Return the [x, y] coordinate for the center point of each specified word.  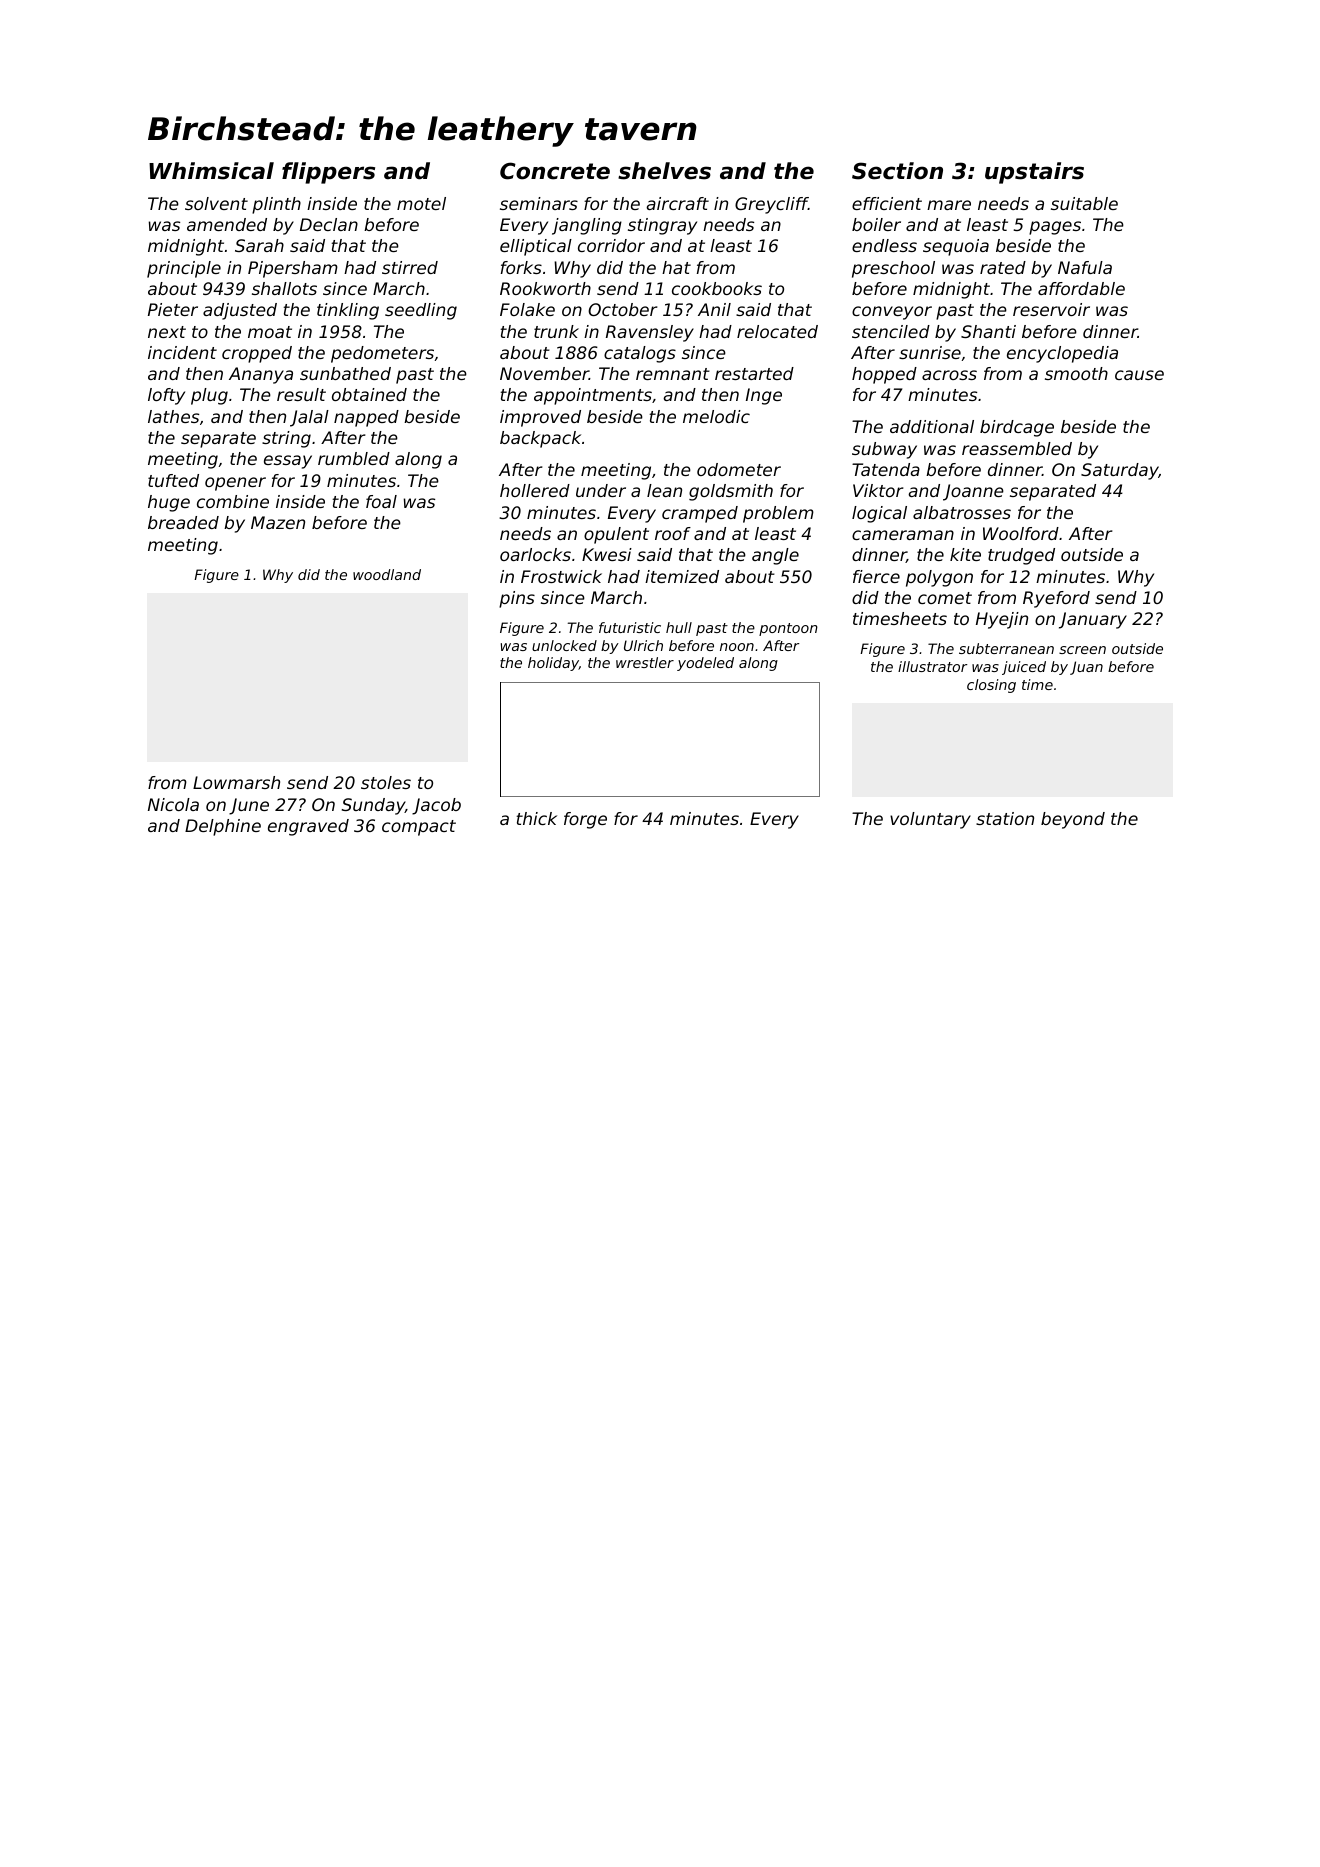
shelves [664, 171]
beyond [1073, 820]
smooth [1076, 373]
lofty [166, 396]
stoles [386, 782]
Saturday [1120, 471]
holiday [553, 664]
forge [585, 820]
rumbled [354, 458]
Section [897, 171]
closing [991, 686]
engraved [308, 827]
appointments [593, 396]
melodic [716, 416]
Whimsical [211, 171]
